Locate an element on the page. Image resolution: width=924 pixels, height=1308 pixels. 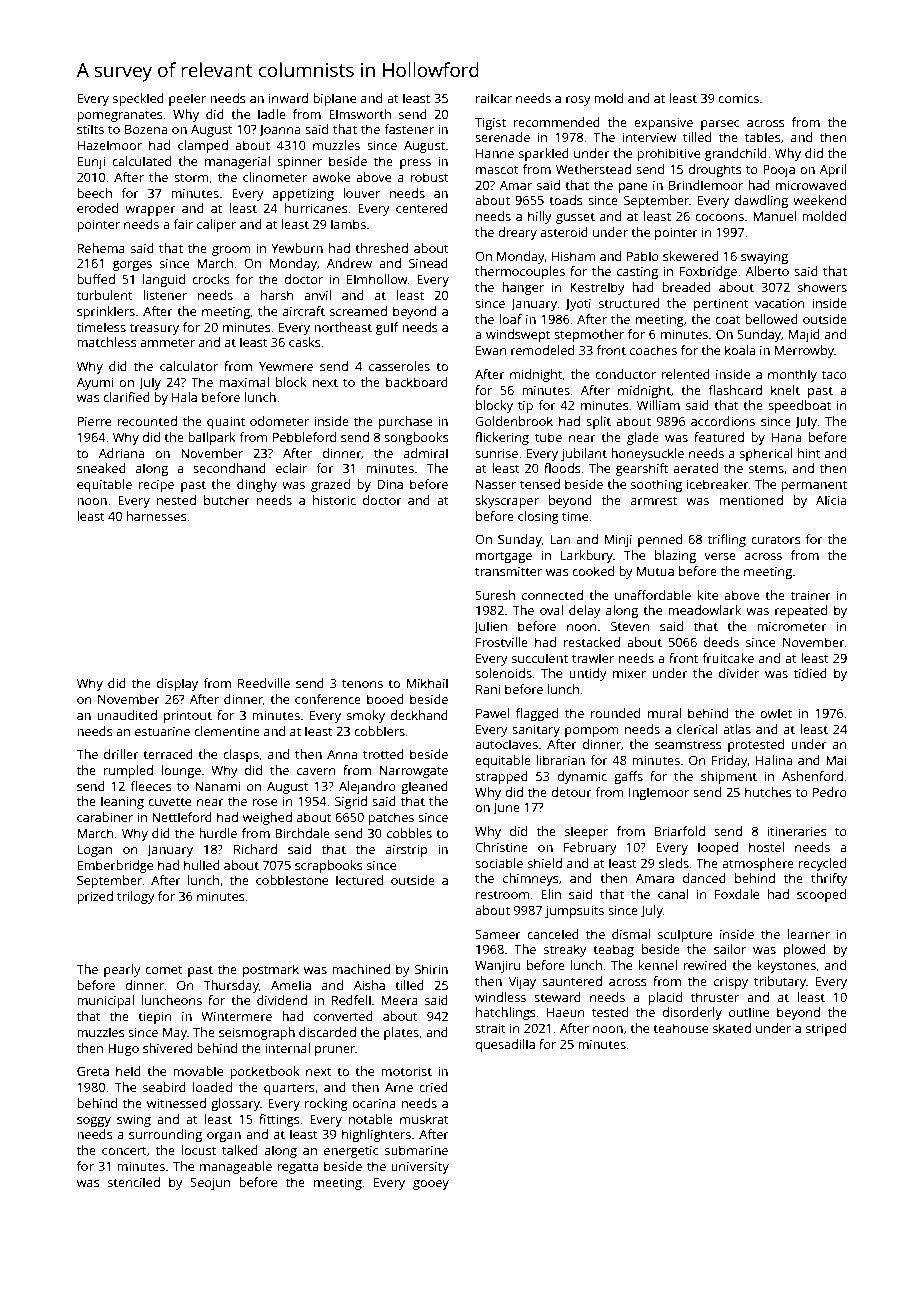
canceled is located at coordinates (553, 934).
